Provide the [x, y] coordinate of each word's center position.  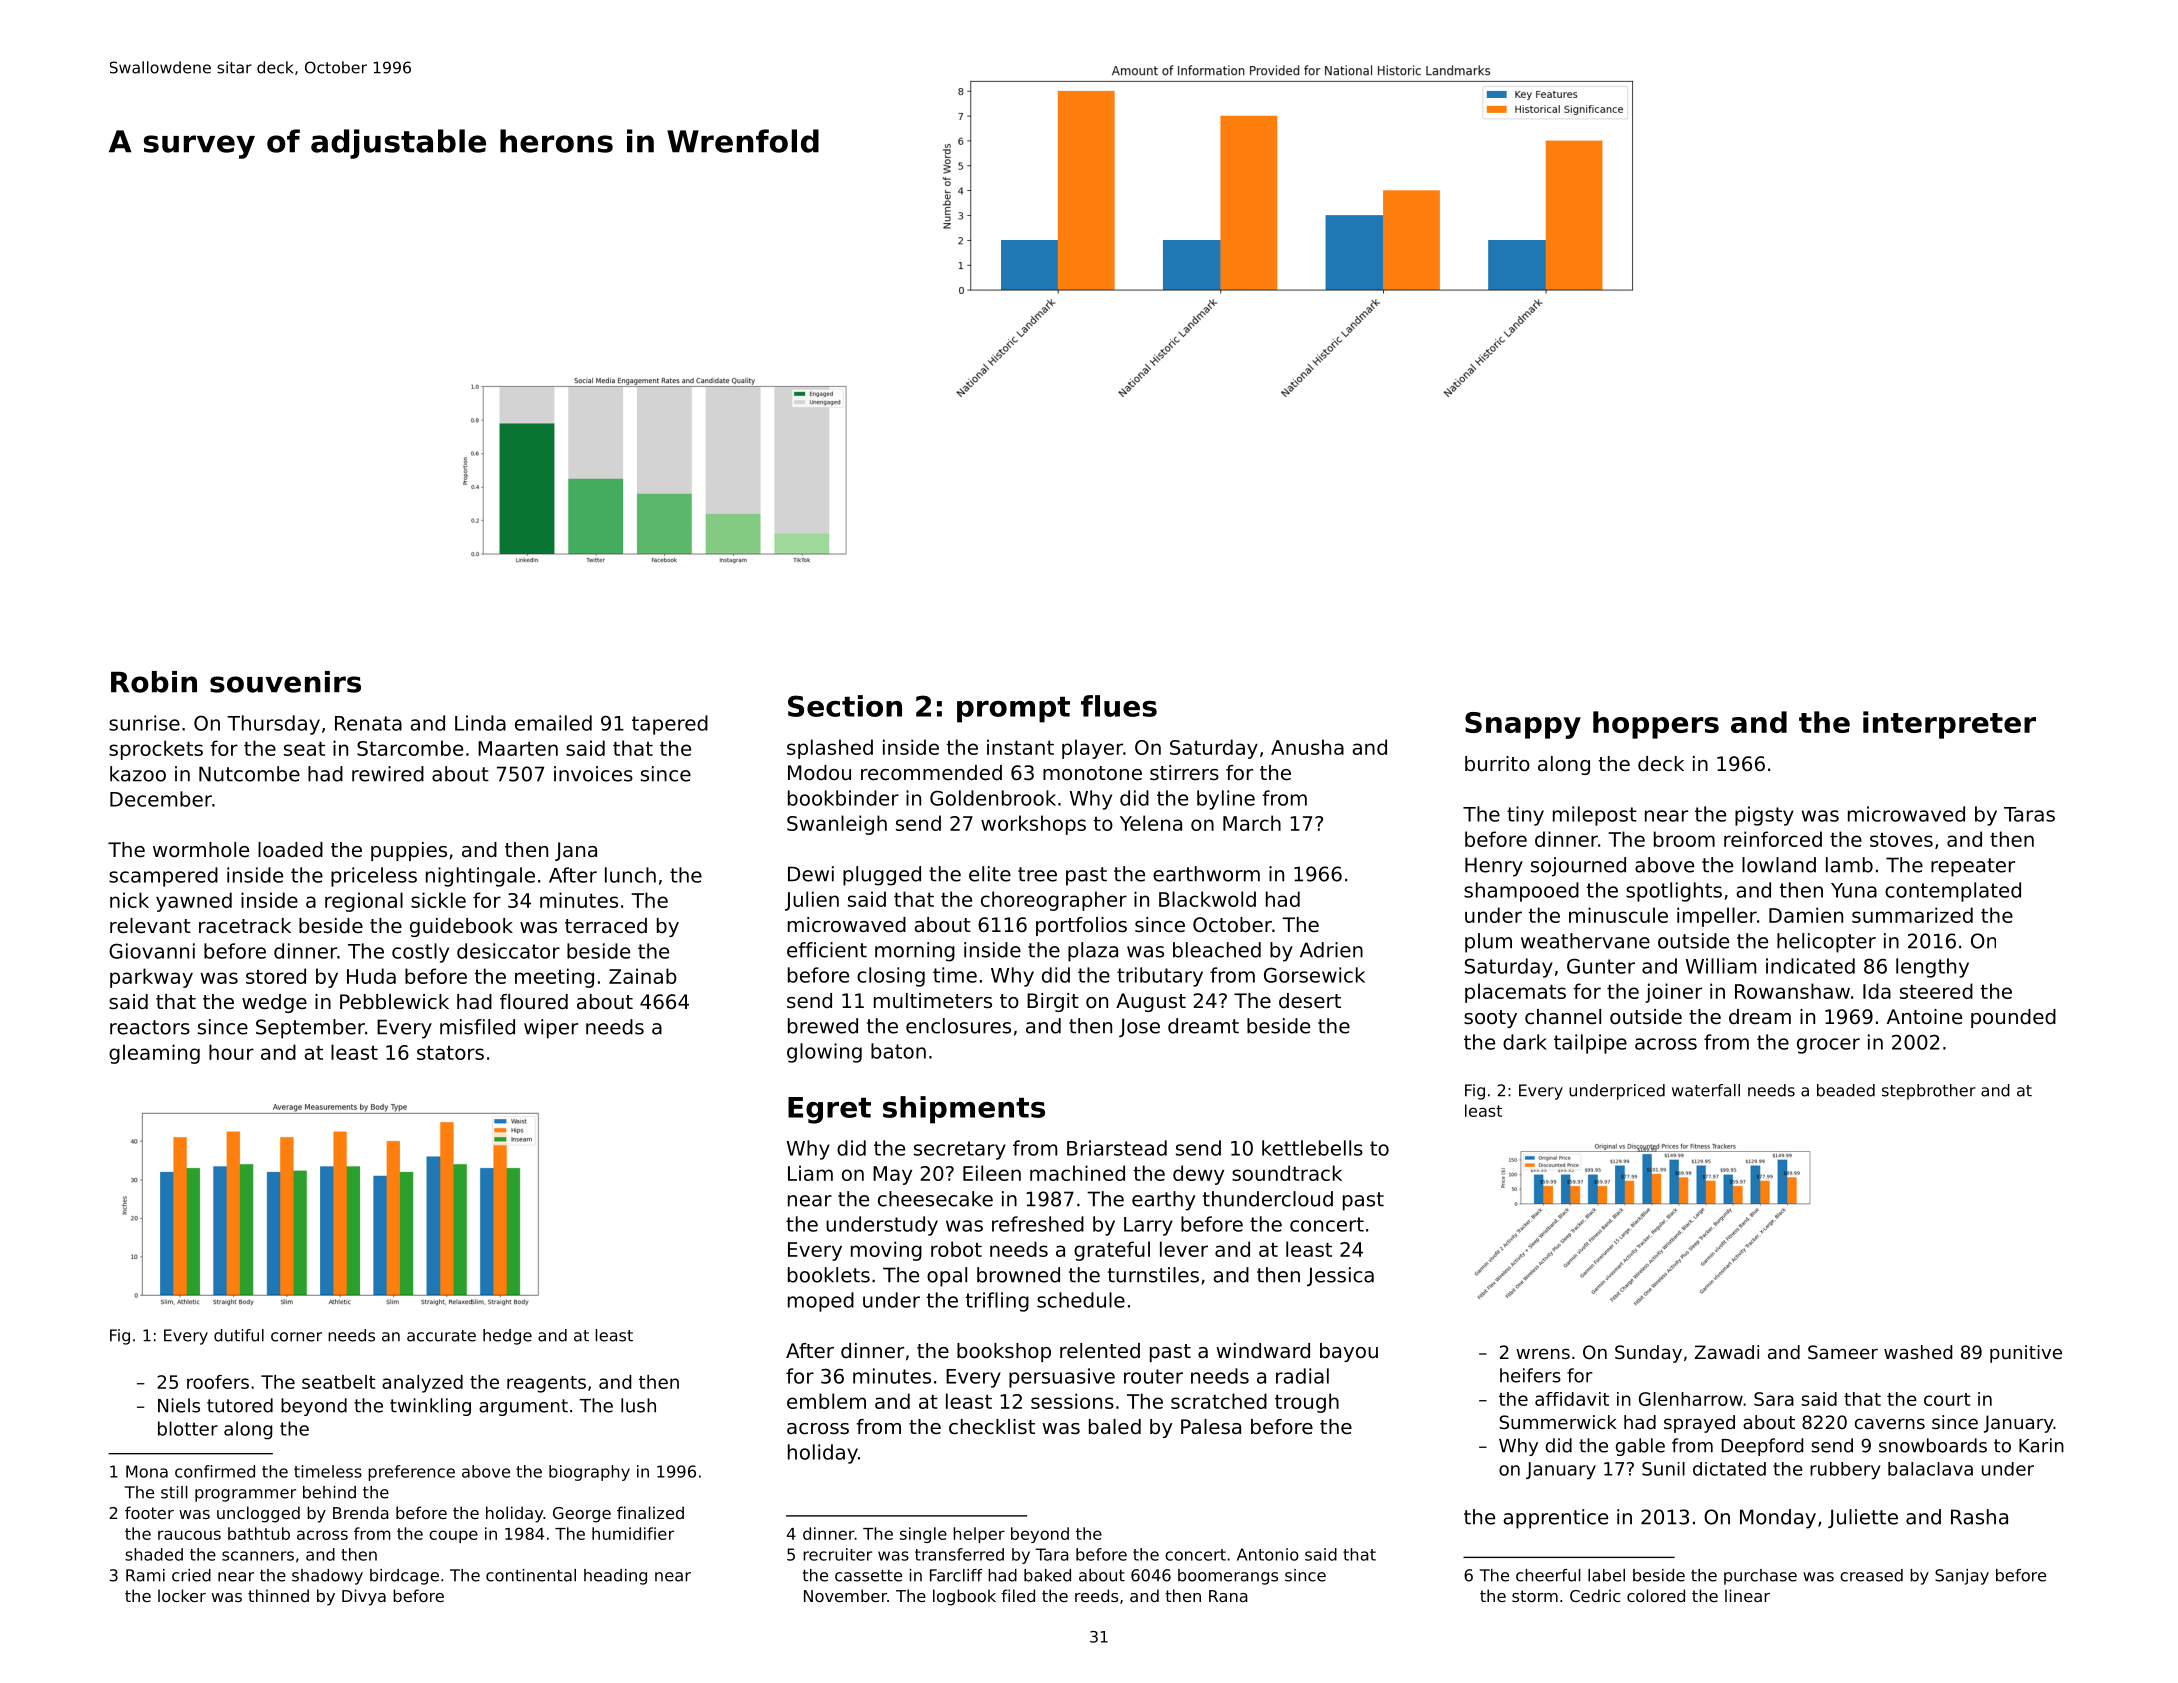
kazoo [138, 774]
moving [886, 1251]
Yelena [1151, 823]
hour [231, 1052]
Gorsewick [1314, 975]
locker [182, 1595]
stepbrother [1929, 1092]
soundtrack [1287, 1173]
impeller [1717, 917]
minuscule [1618, 915]
